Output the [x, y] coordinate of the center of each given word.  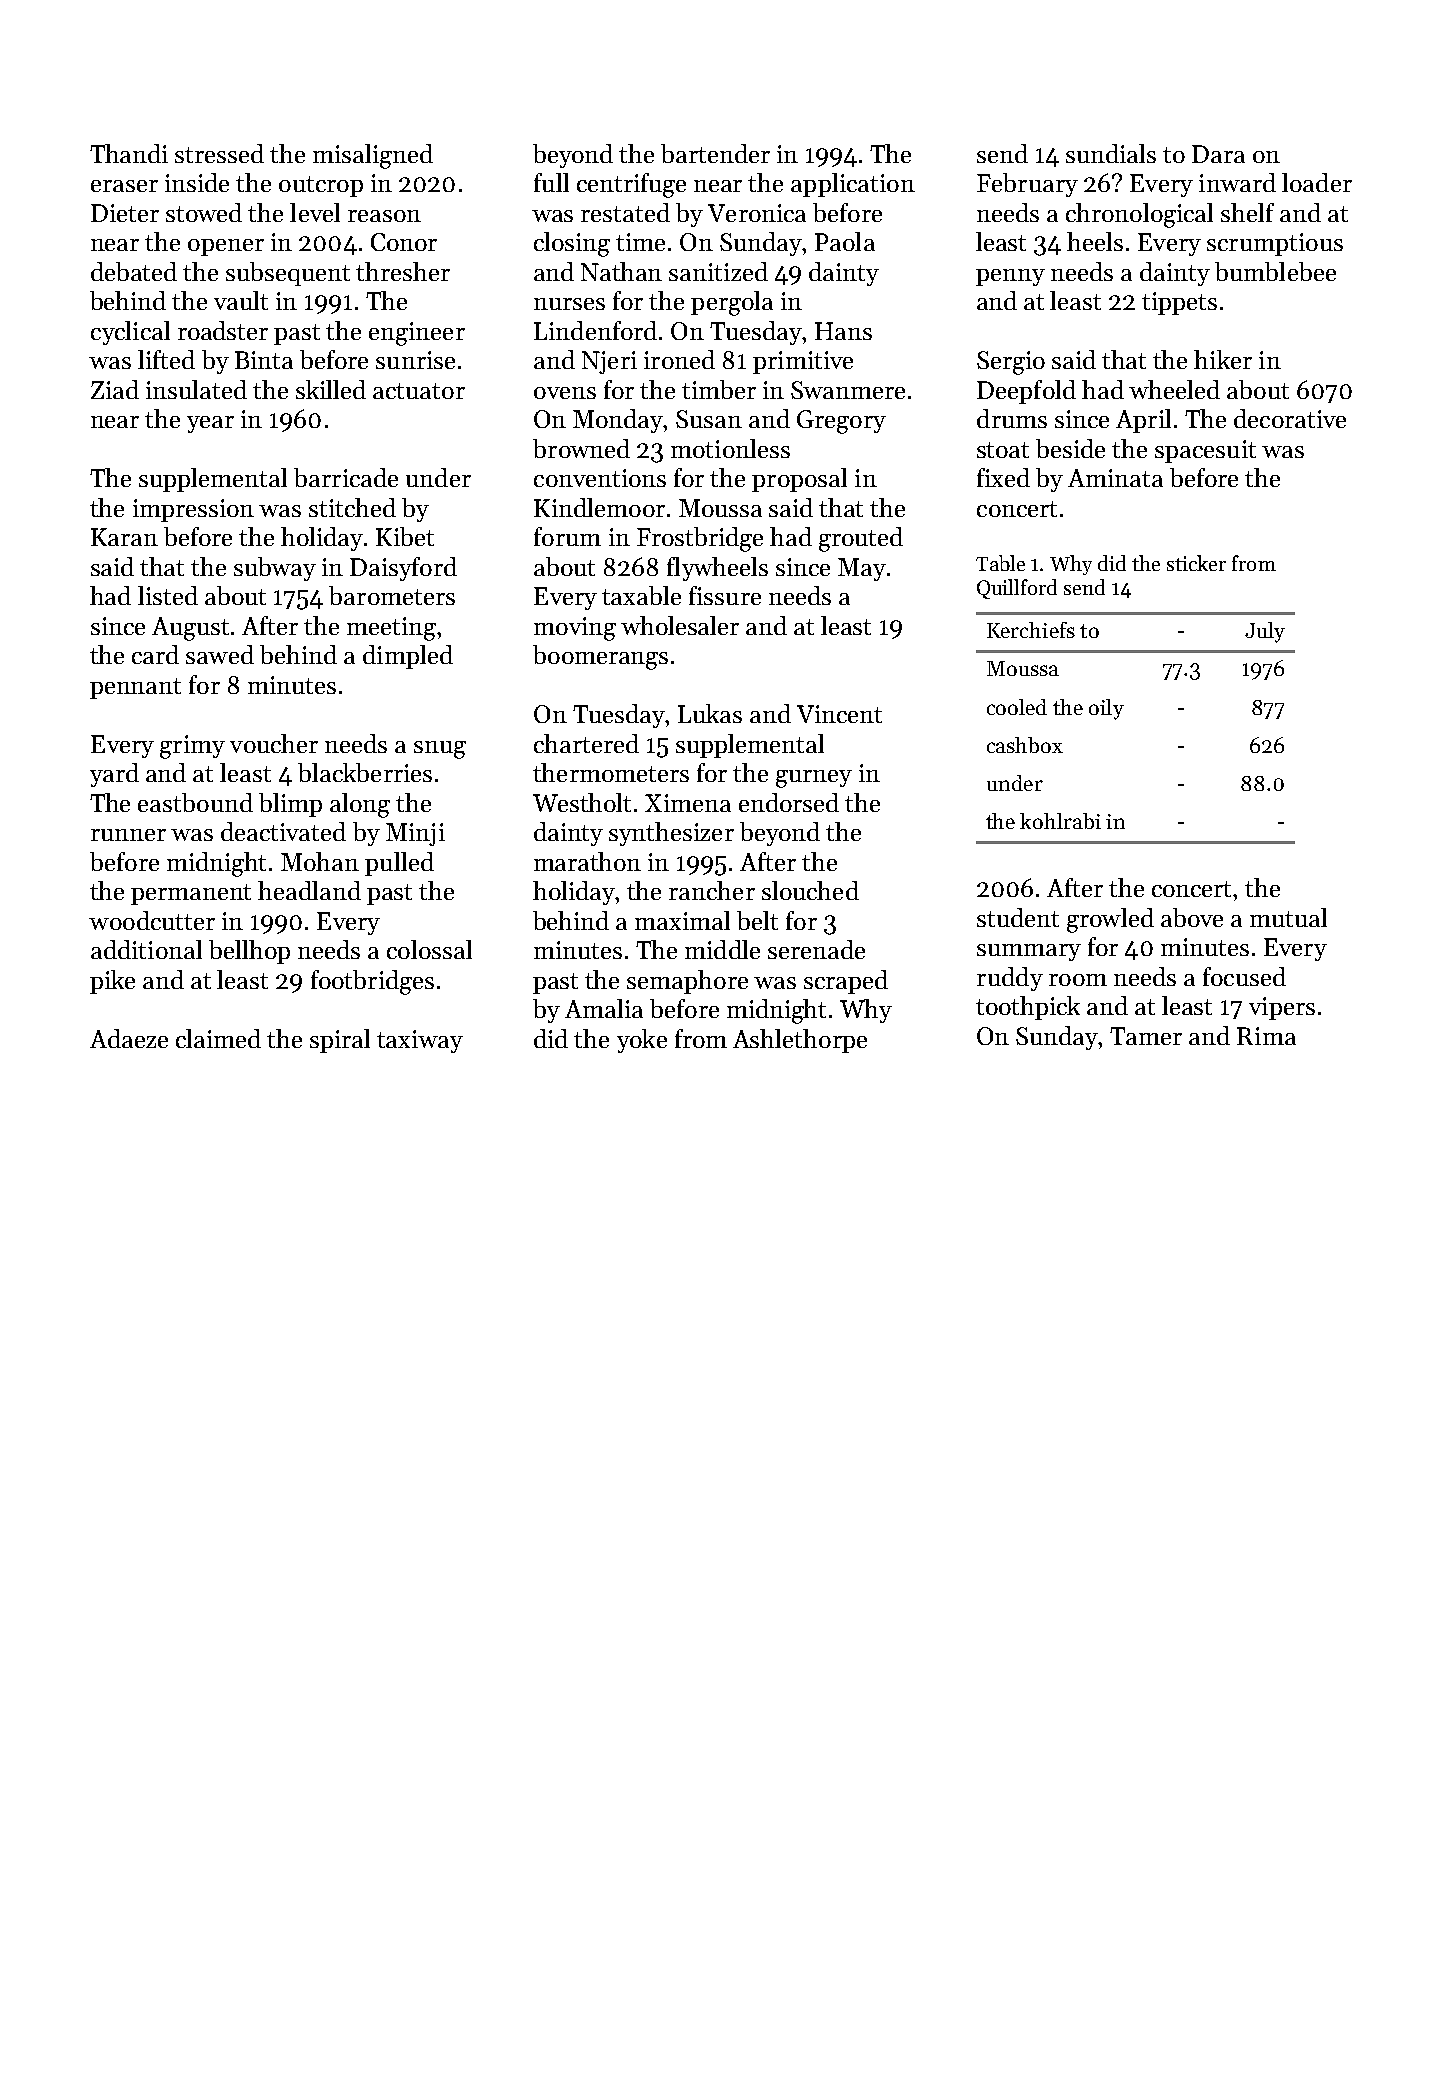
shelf [1247, 212]
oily [1106, 709]
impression [193, 510]
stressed [219, 153]
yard [114, 775]
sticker [1196, 563]
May [862, 569]
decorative [1290, 418]
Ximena [688, 803]
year [210, 424]
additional [146, 949]
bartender [715, 153]
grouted [861, 539]
